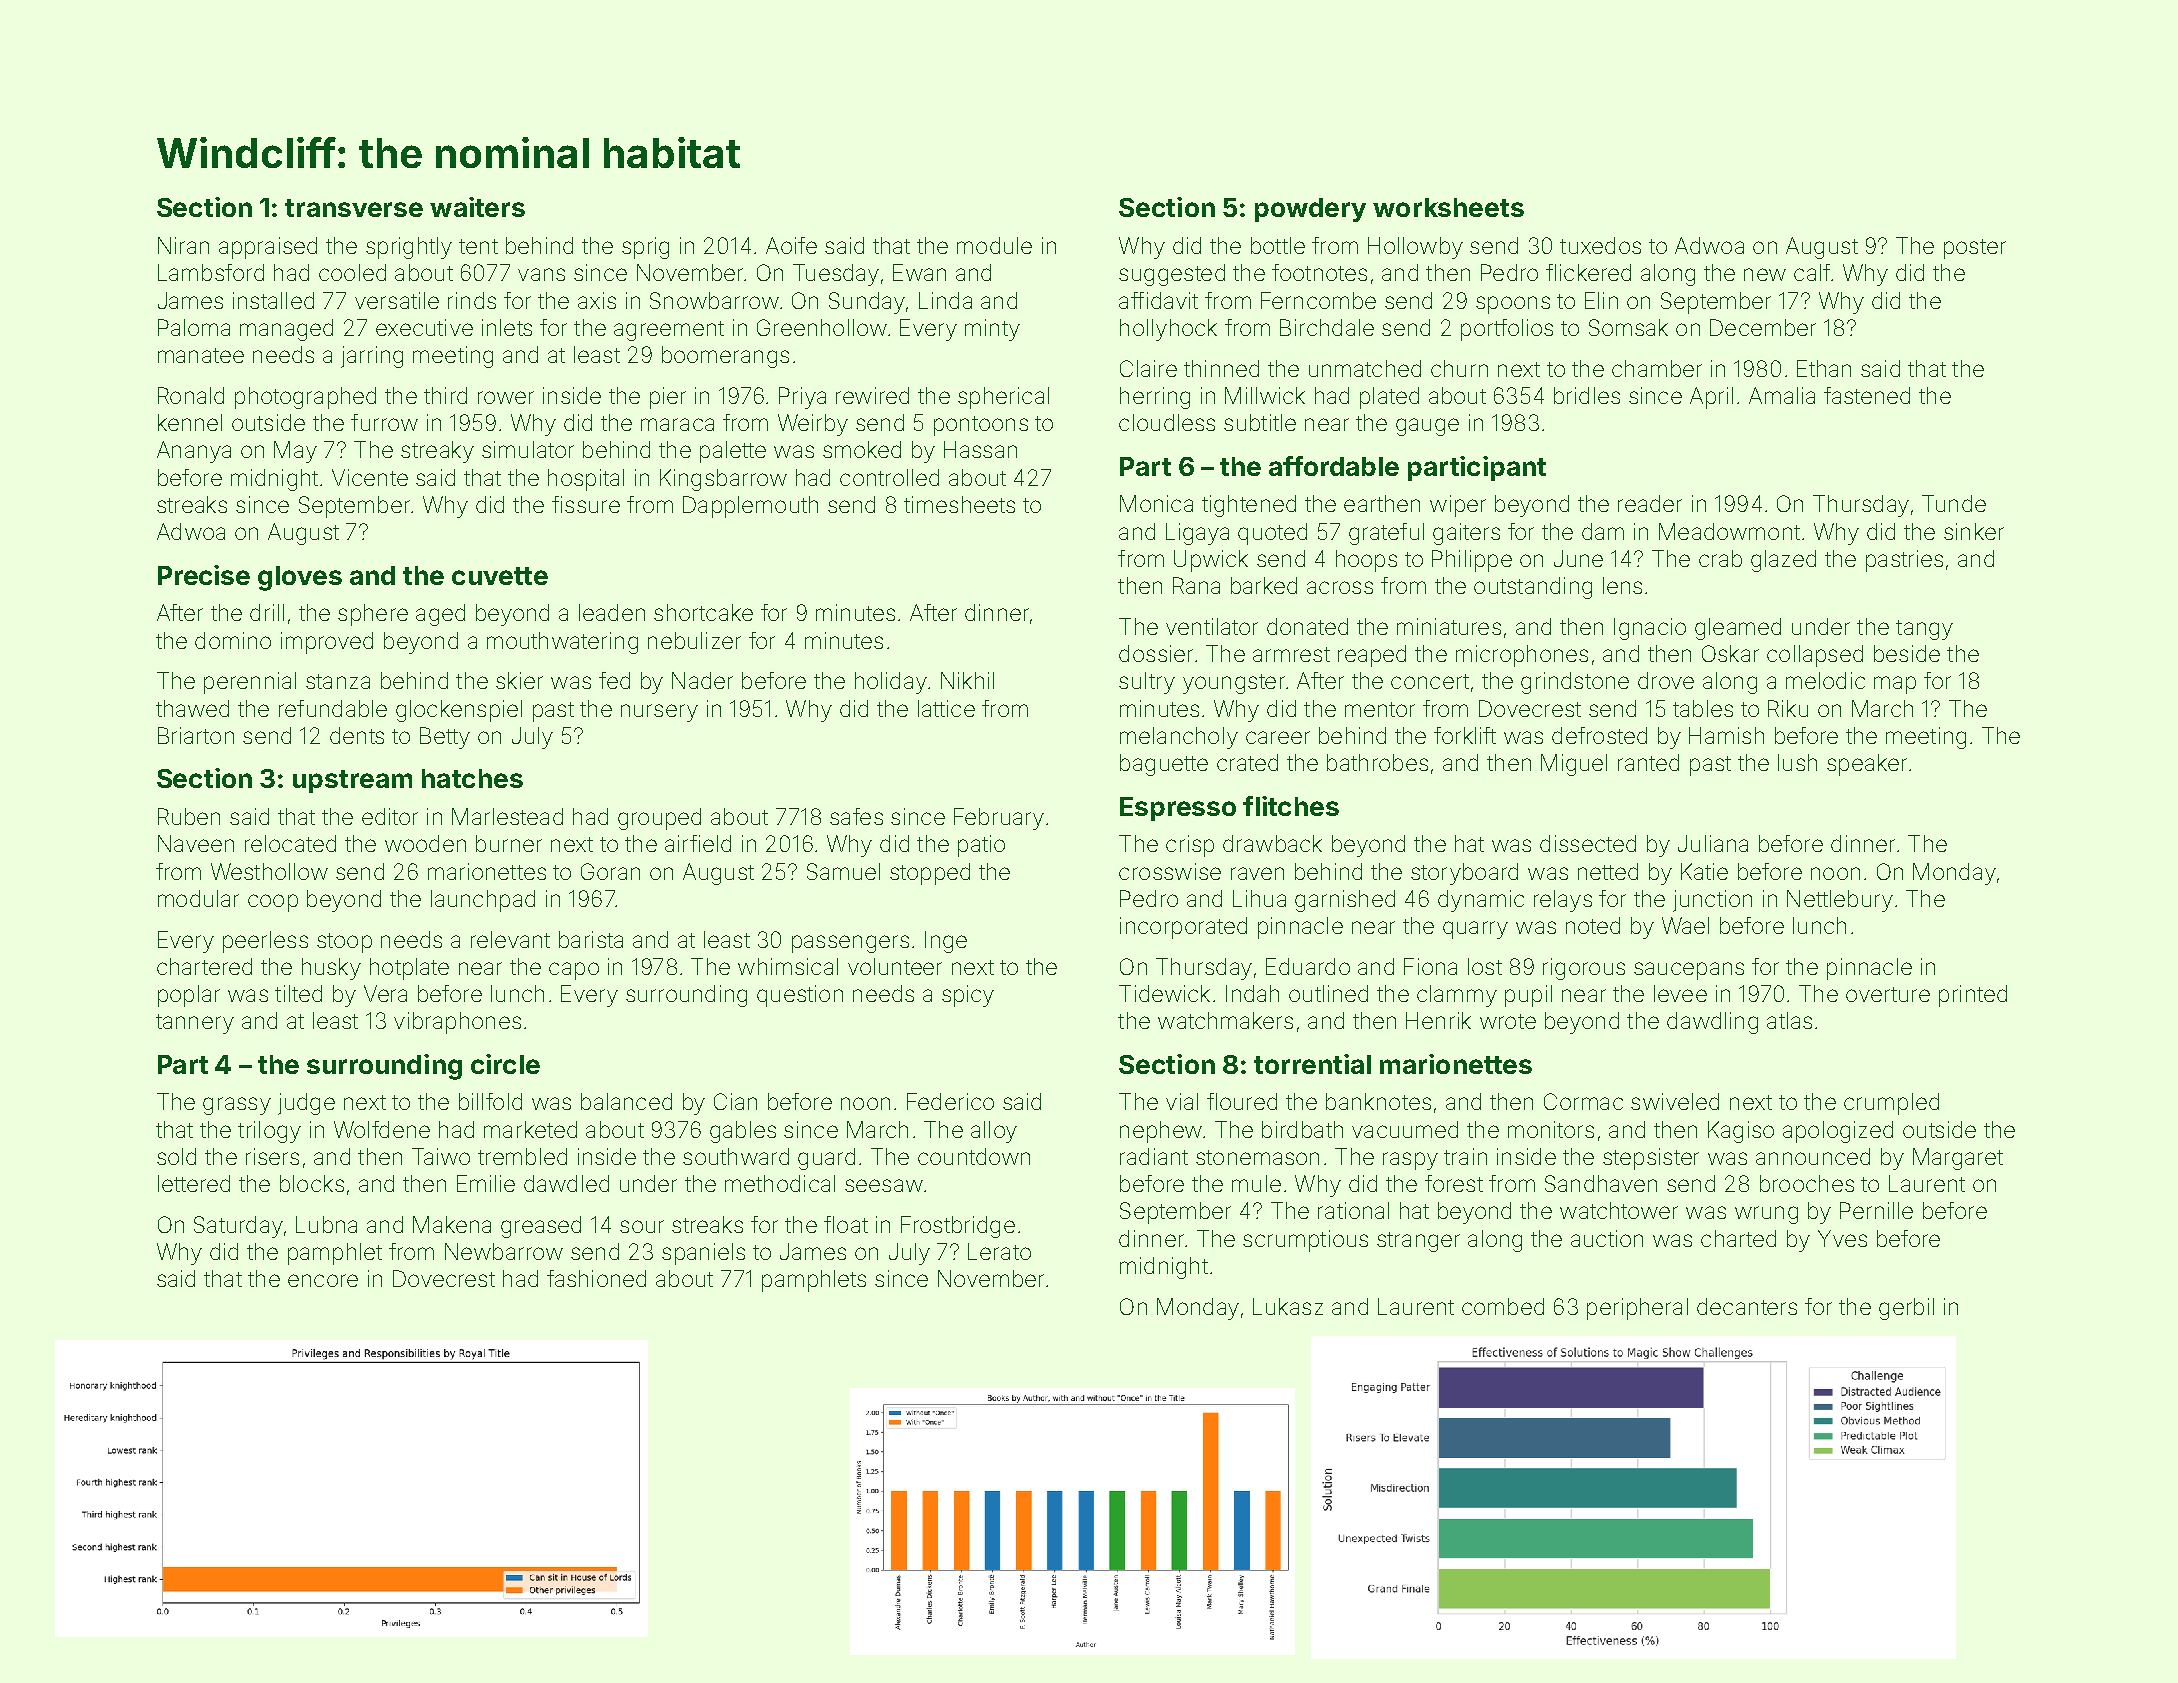  Describe the element at coordinates (1738, 629) in the image. I see `gleamed` at that location.
